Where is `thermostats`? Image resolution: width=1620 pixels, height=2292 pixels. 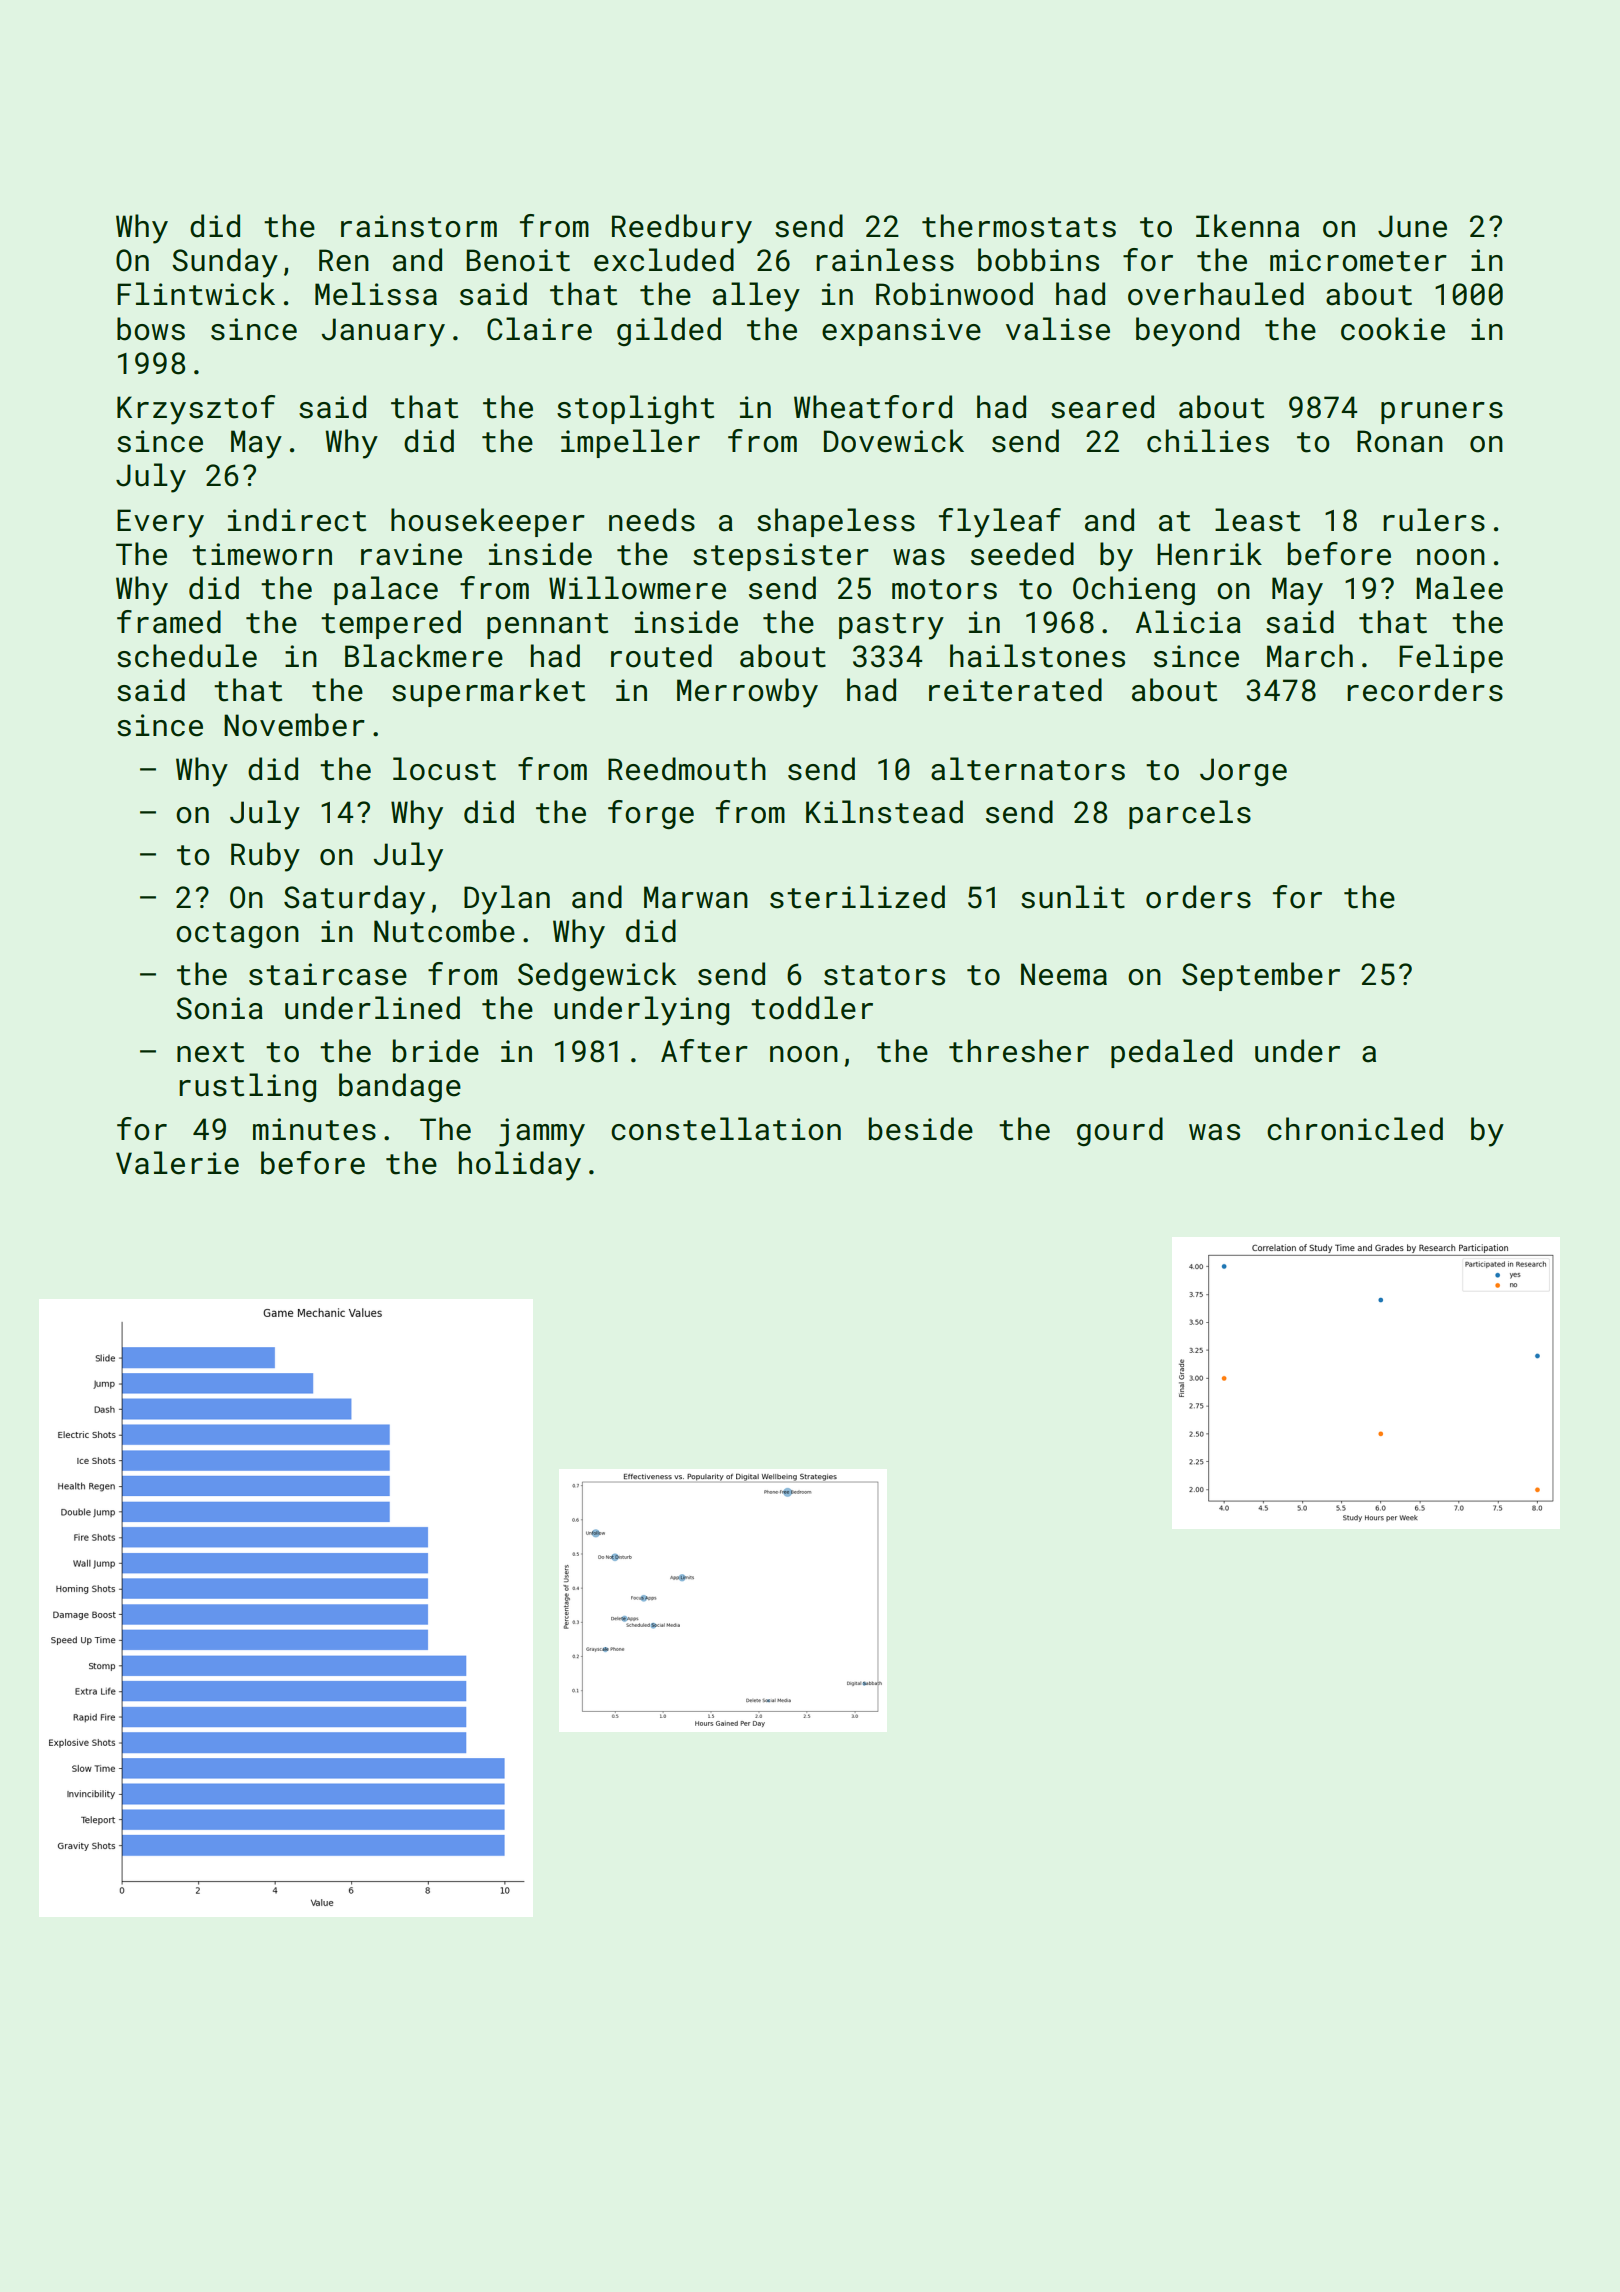
thermostats is located at coordinates (1019, 226).
